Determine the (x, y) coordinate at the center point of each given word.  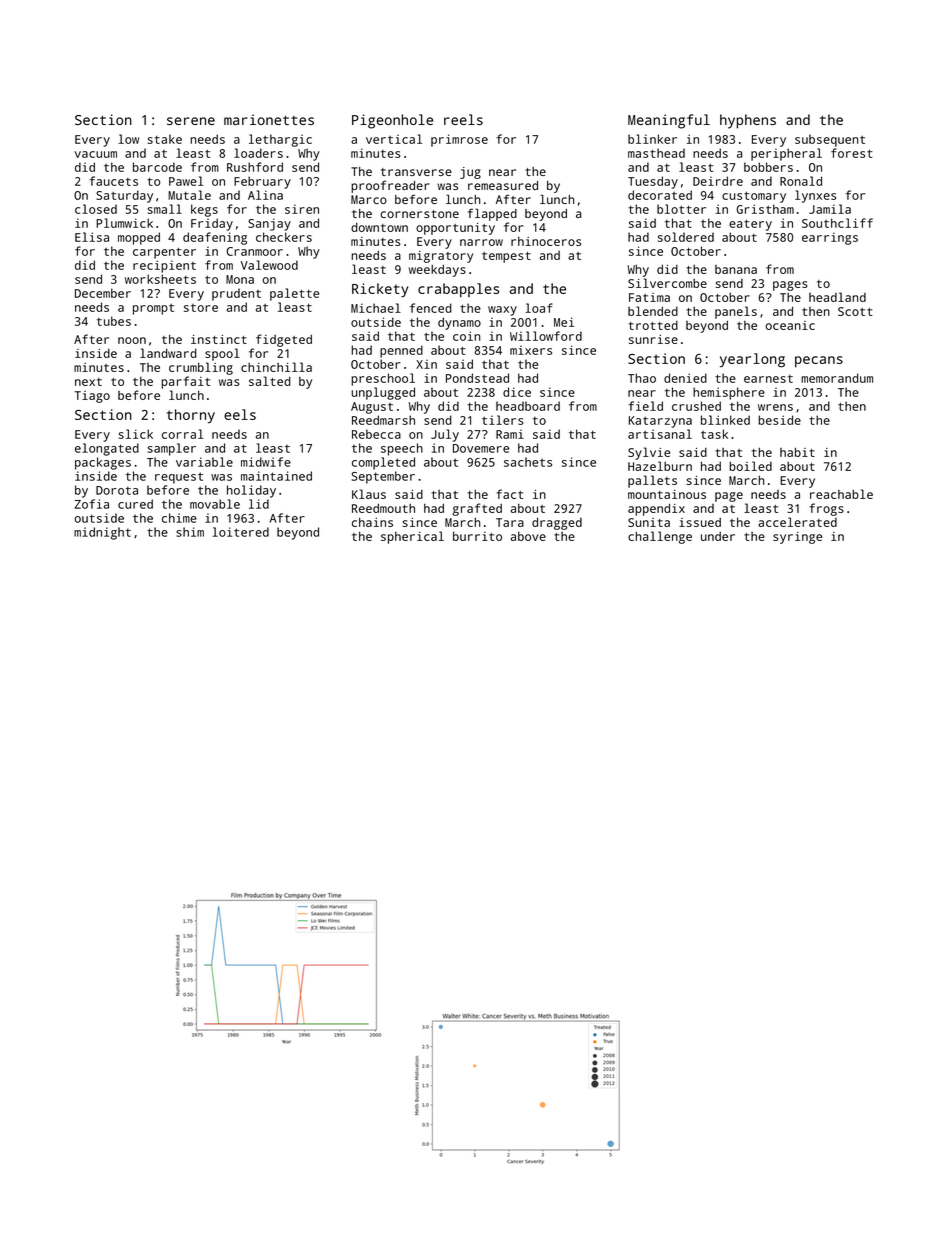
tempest (506, 257)
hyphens (748, 121)
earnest (768, 379)
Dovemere (481, 448)
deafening (215, 238)
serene (191, 121)
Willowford (546, 336)
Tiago (92, 397)
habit (797, 452)
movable (215, 504)
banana (736, 269)
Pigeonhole (392, 121)
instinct (219, 339)
